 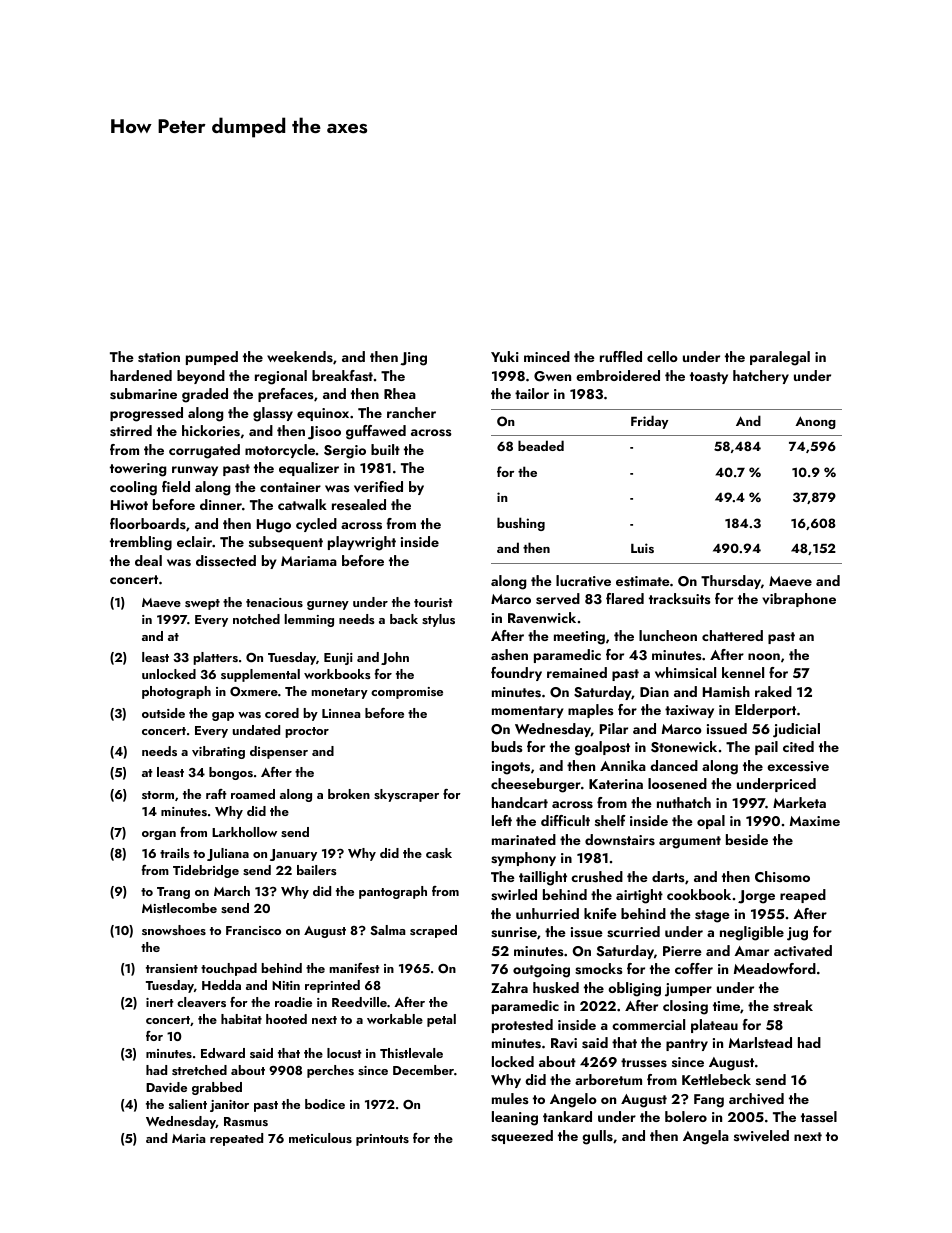 I want to click on activated, so click(x=803, y=950).
